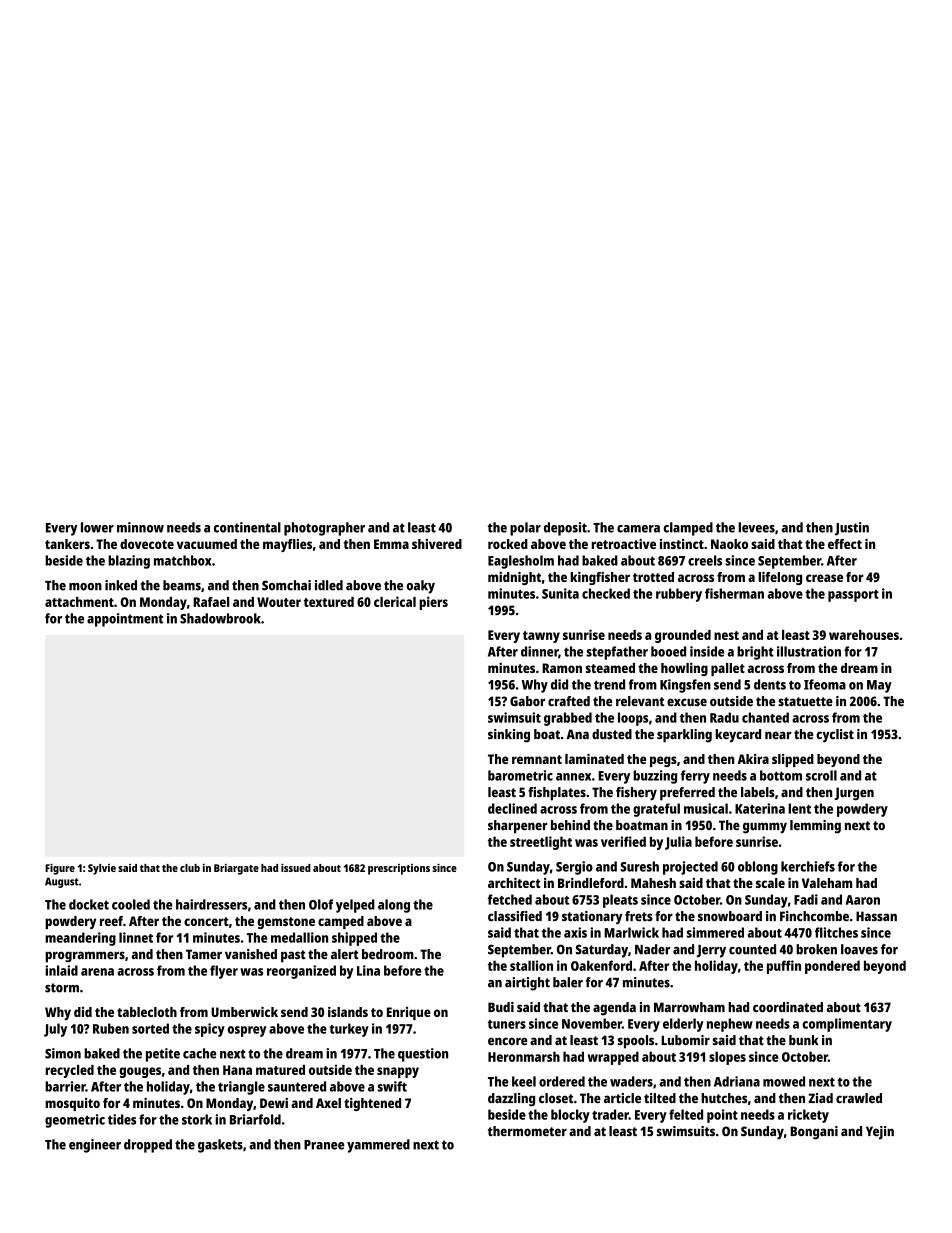  I want to click on trader, so click(610, 1114).
